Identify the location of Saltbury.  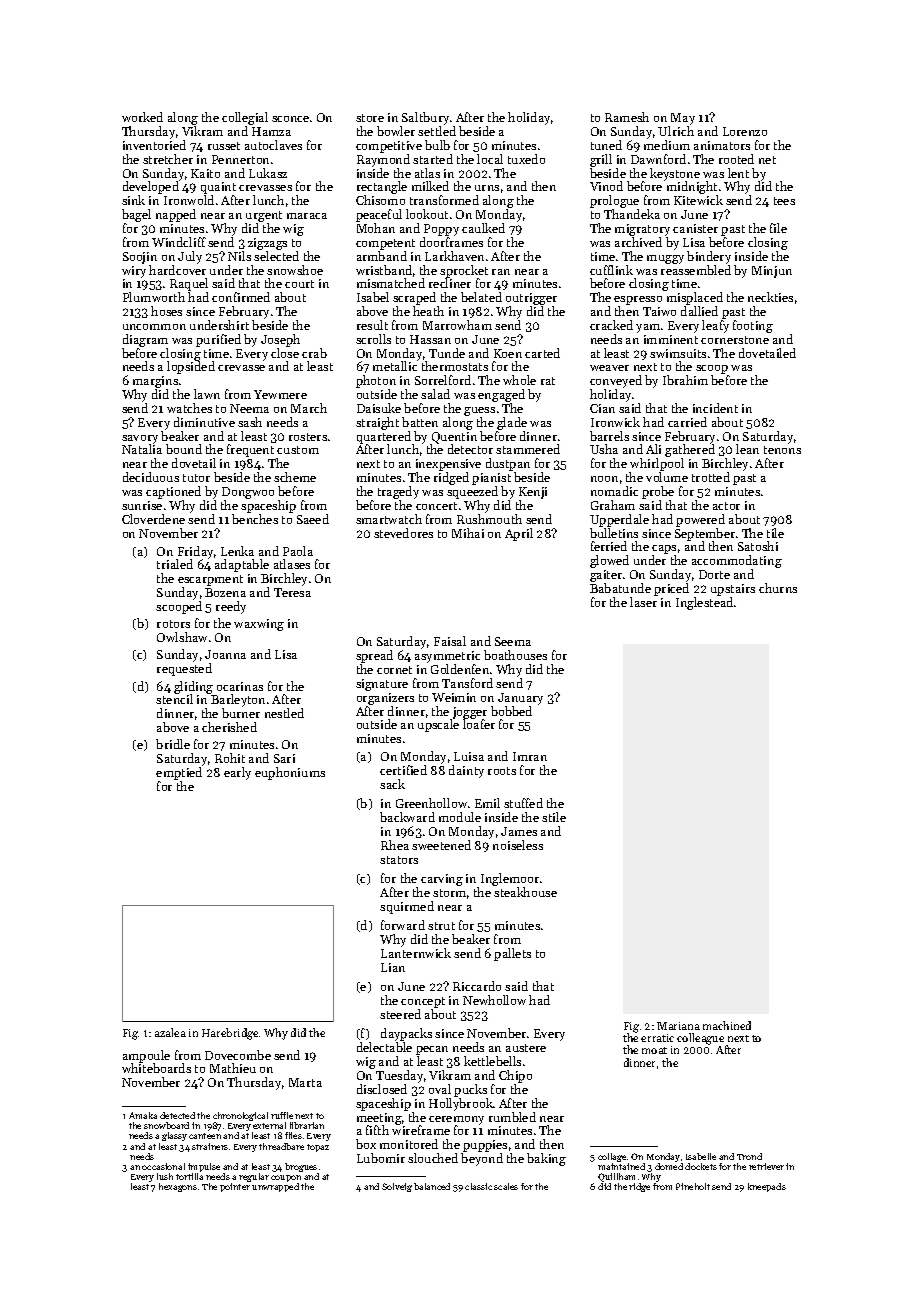
(425, 118).
